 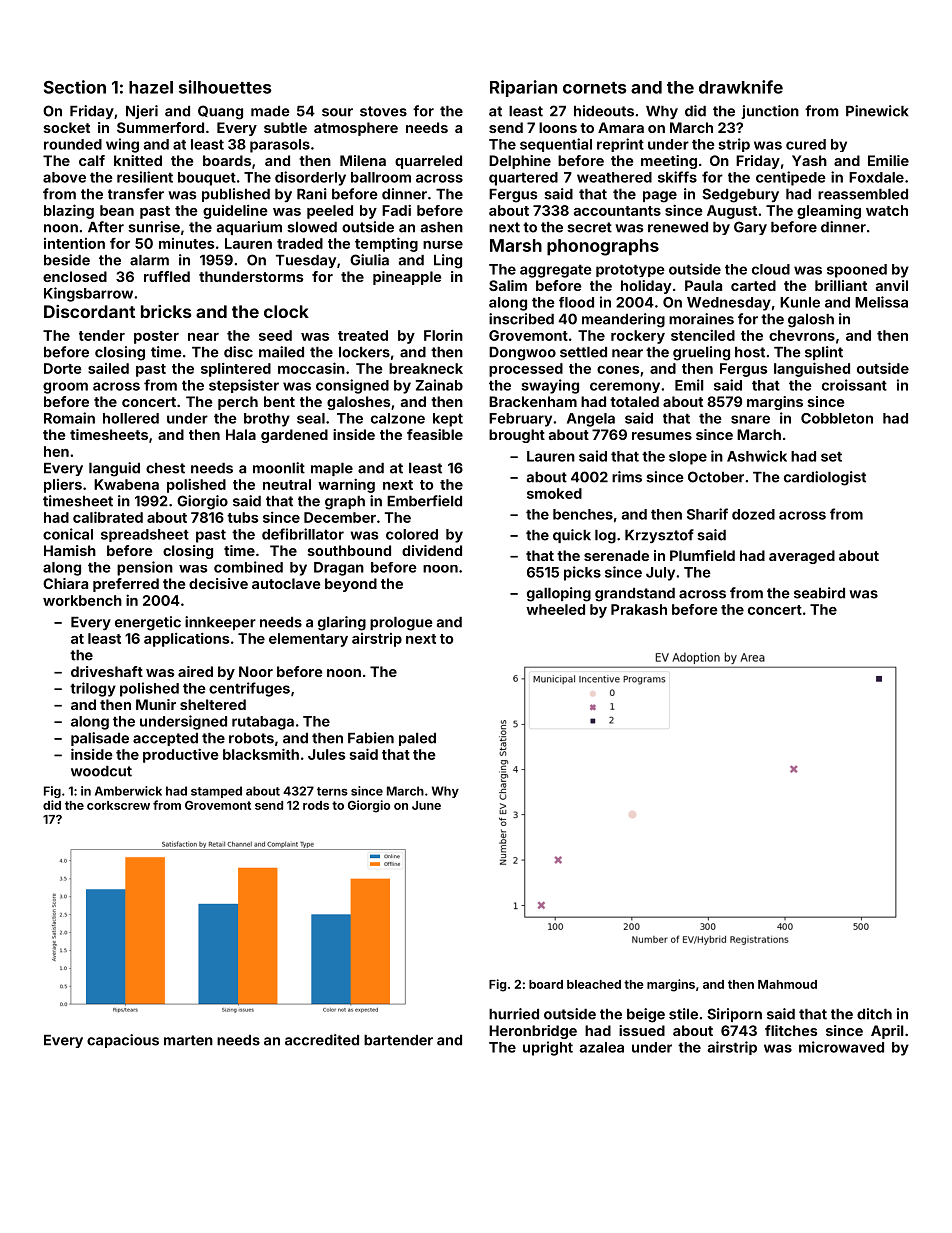 I want to click on accredited, so click(x=322, y=1040).
